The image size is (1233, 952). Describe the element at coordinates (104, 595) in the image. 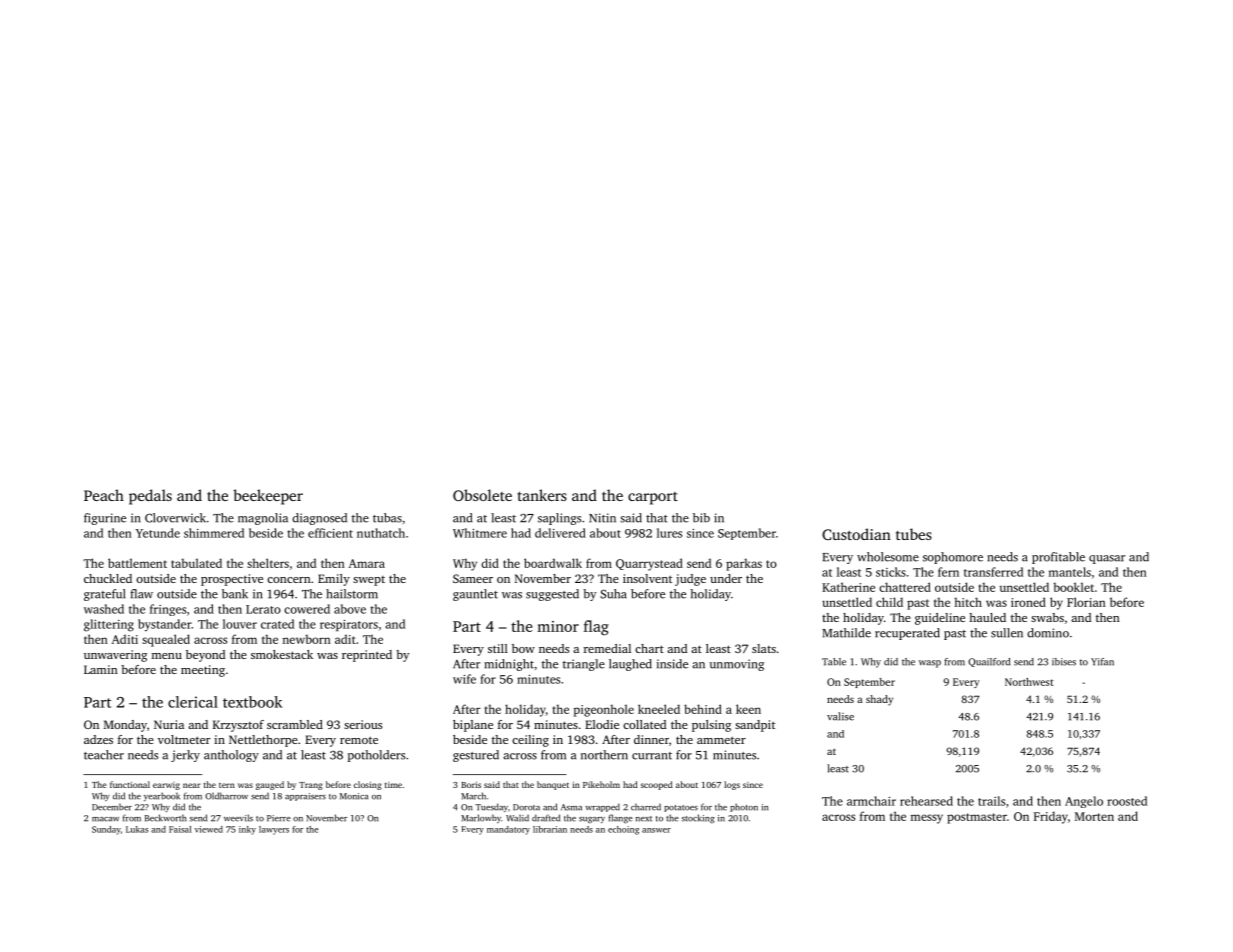

I see `grateful` at that location.
